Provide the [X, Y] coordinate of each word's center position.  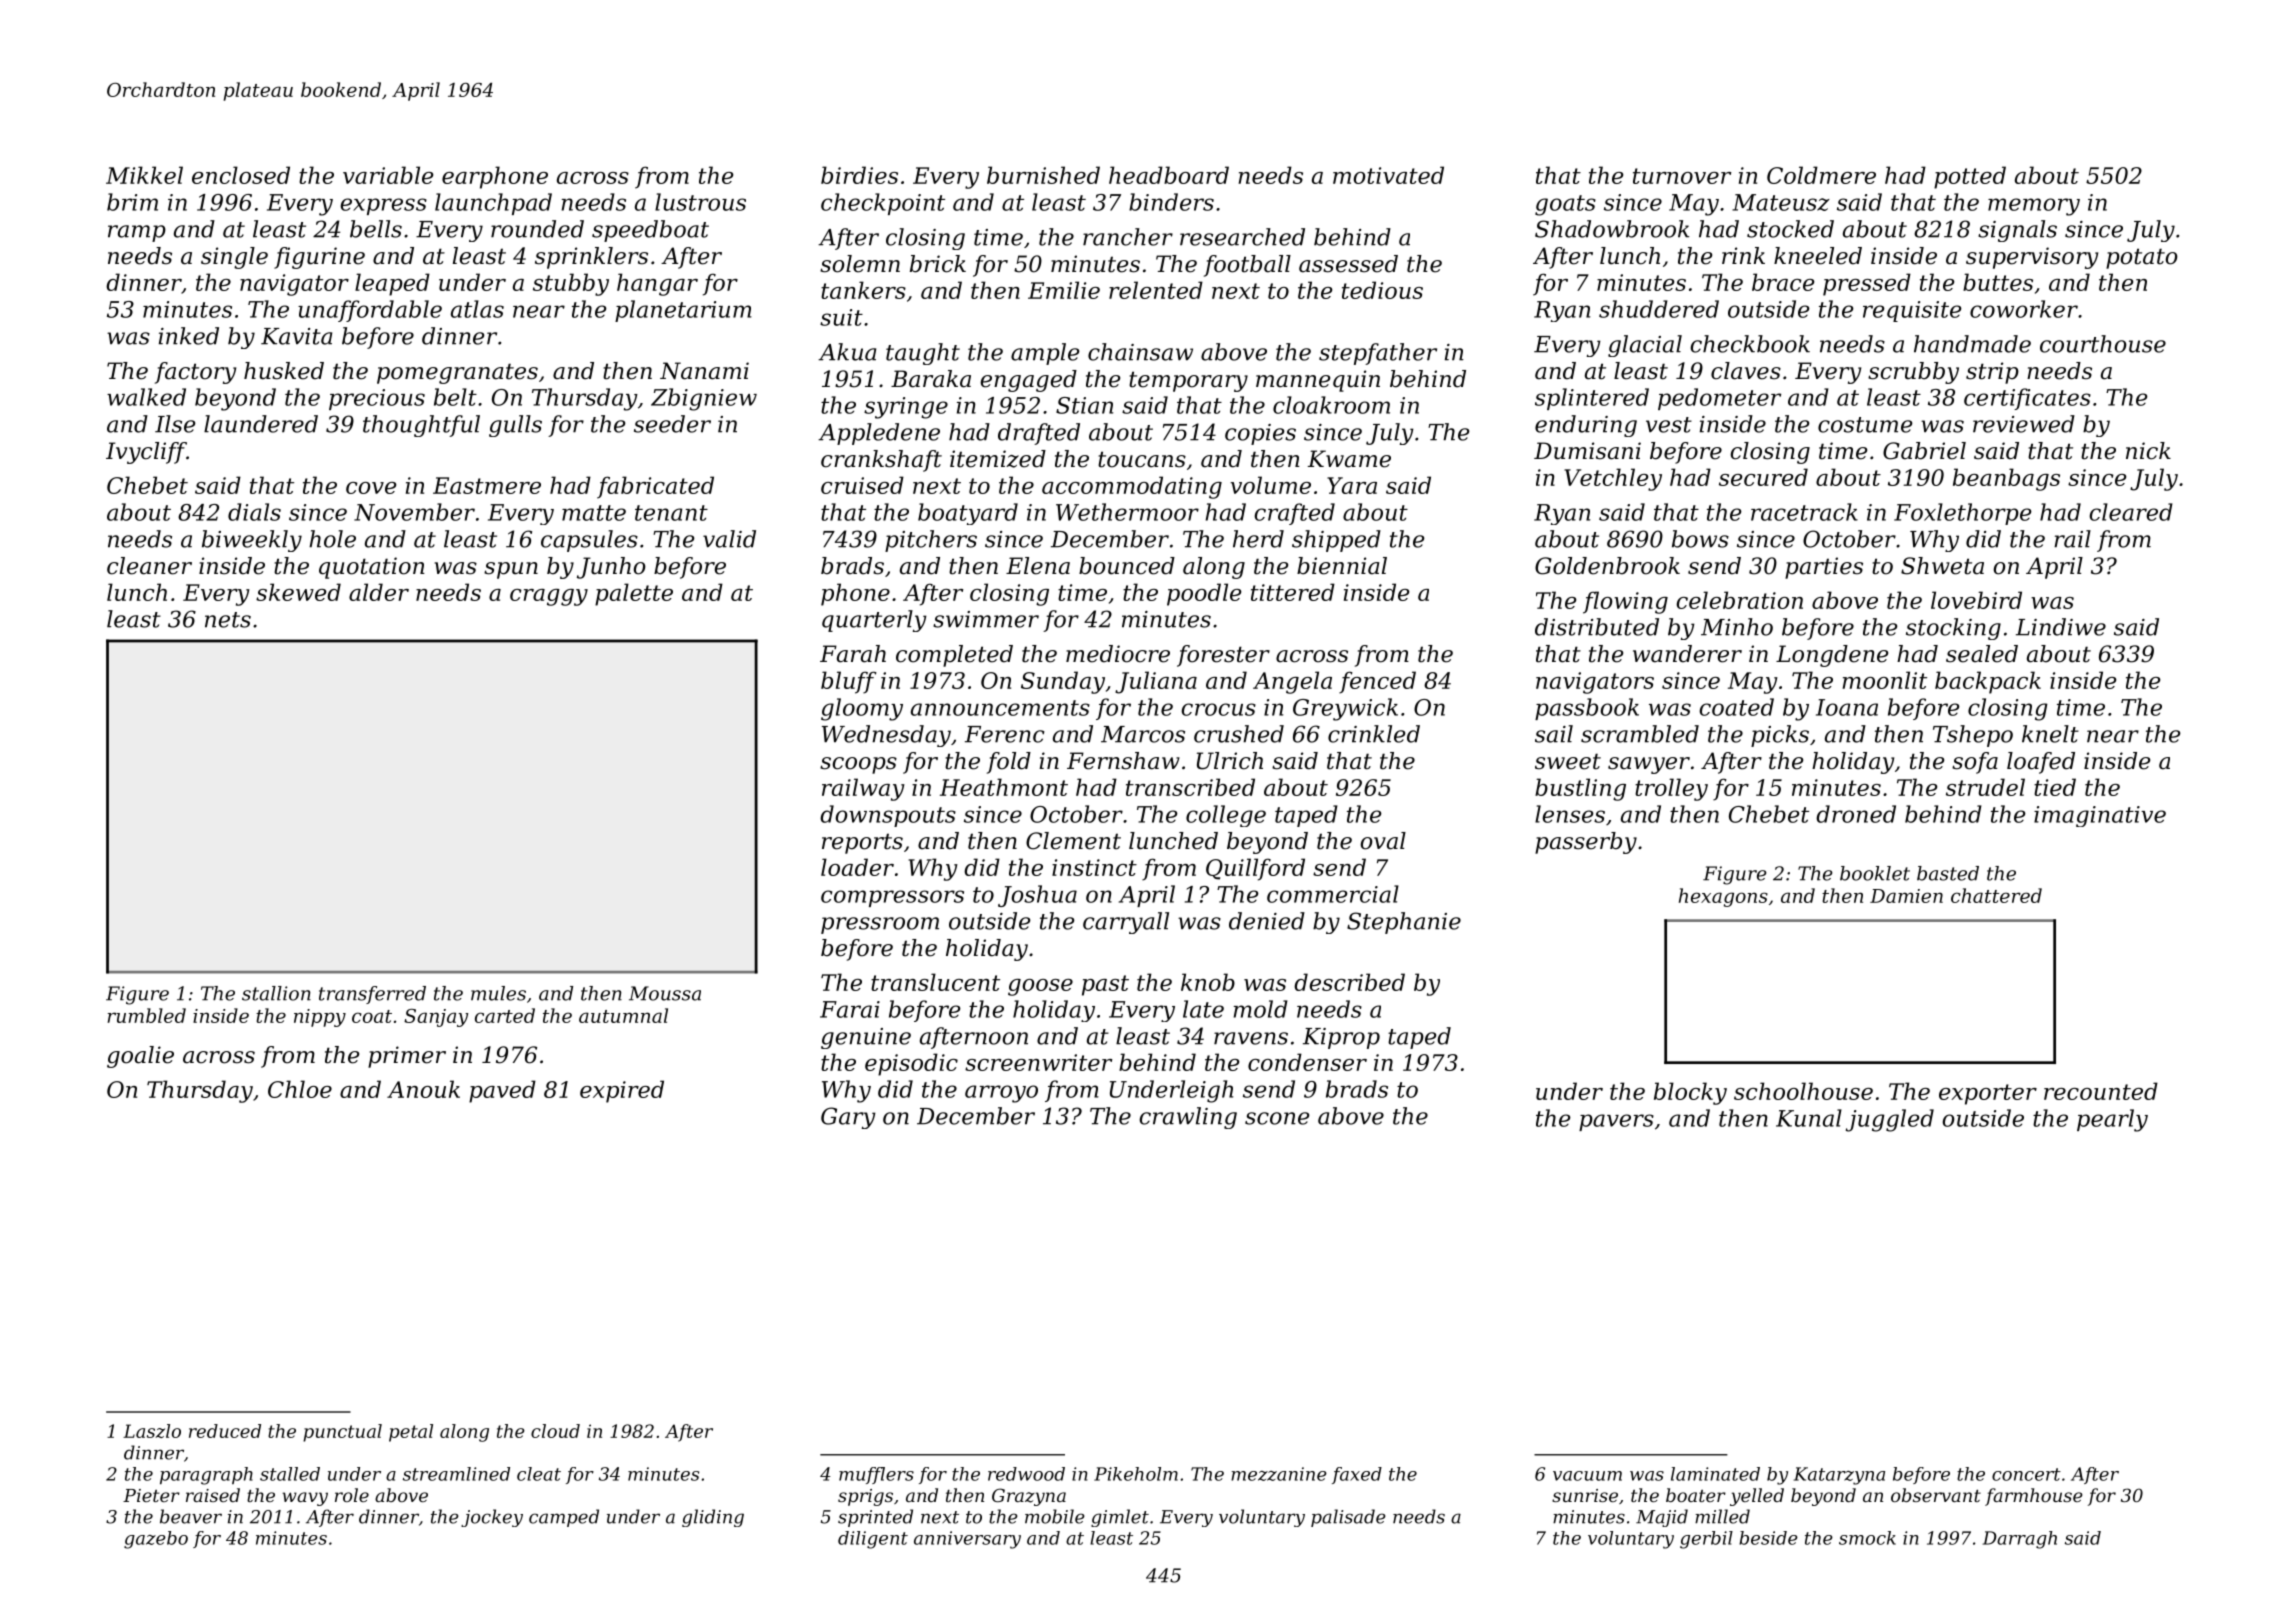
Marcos [1143, 734]
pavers [1616, 1122]
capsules [589, 541]
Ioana [1847, 707]
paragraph [206, 1476]
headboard [1169, 175]
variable [388, 175]
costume [1865, 425]
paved [502, 1091]
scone [1277, 1118]
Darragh [2020, 1540]
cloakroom [1331, 405]
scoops [858, 765]
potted [1970, 177]
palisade [1348, 1518]
